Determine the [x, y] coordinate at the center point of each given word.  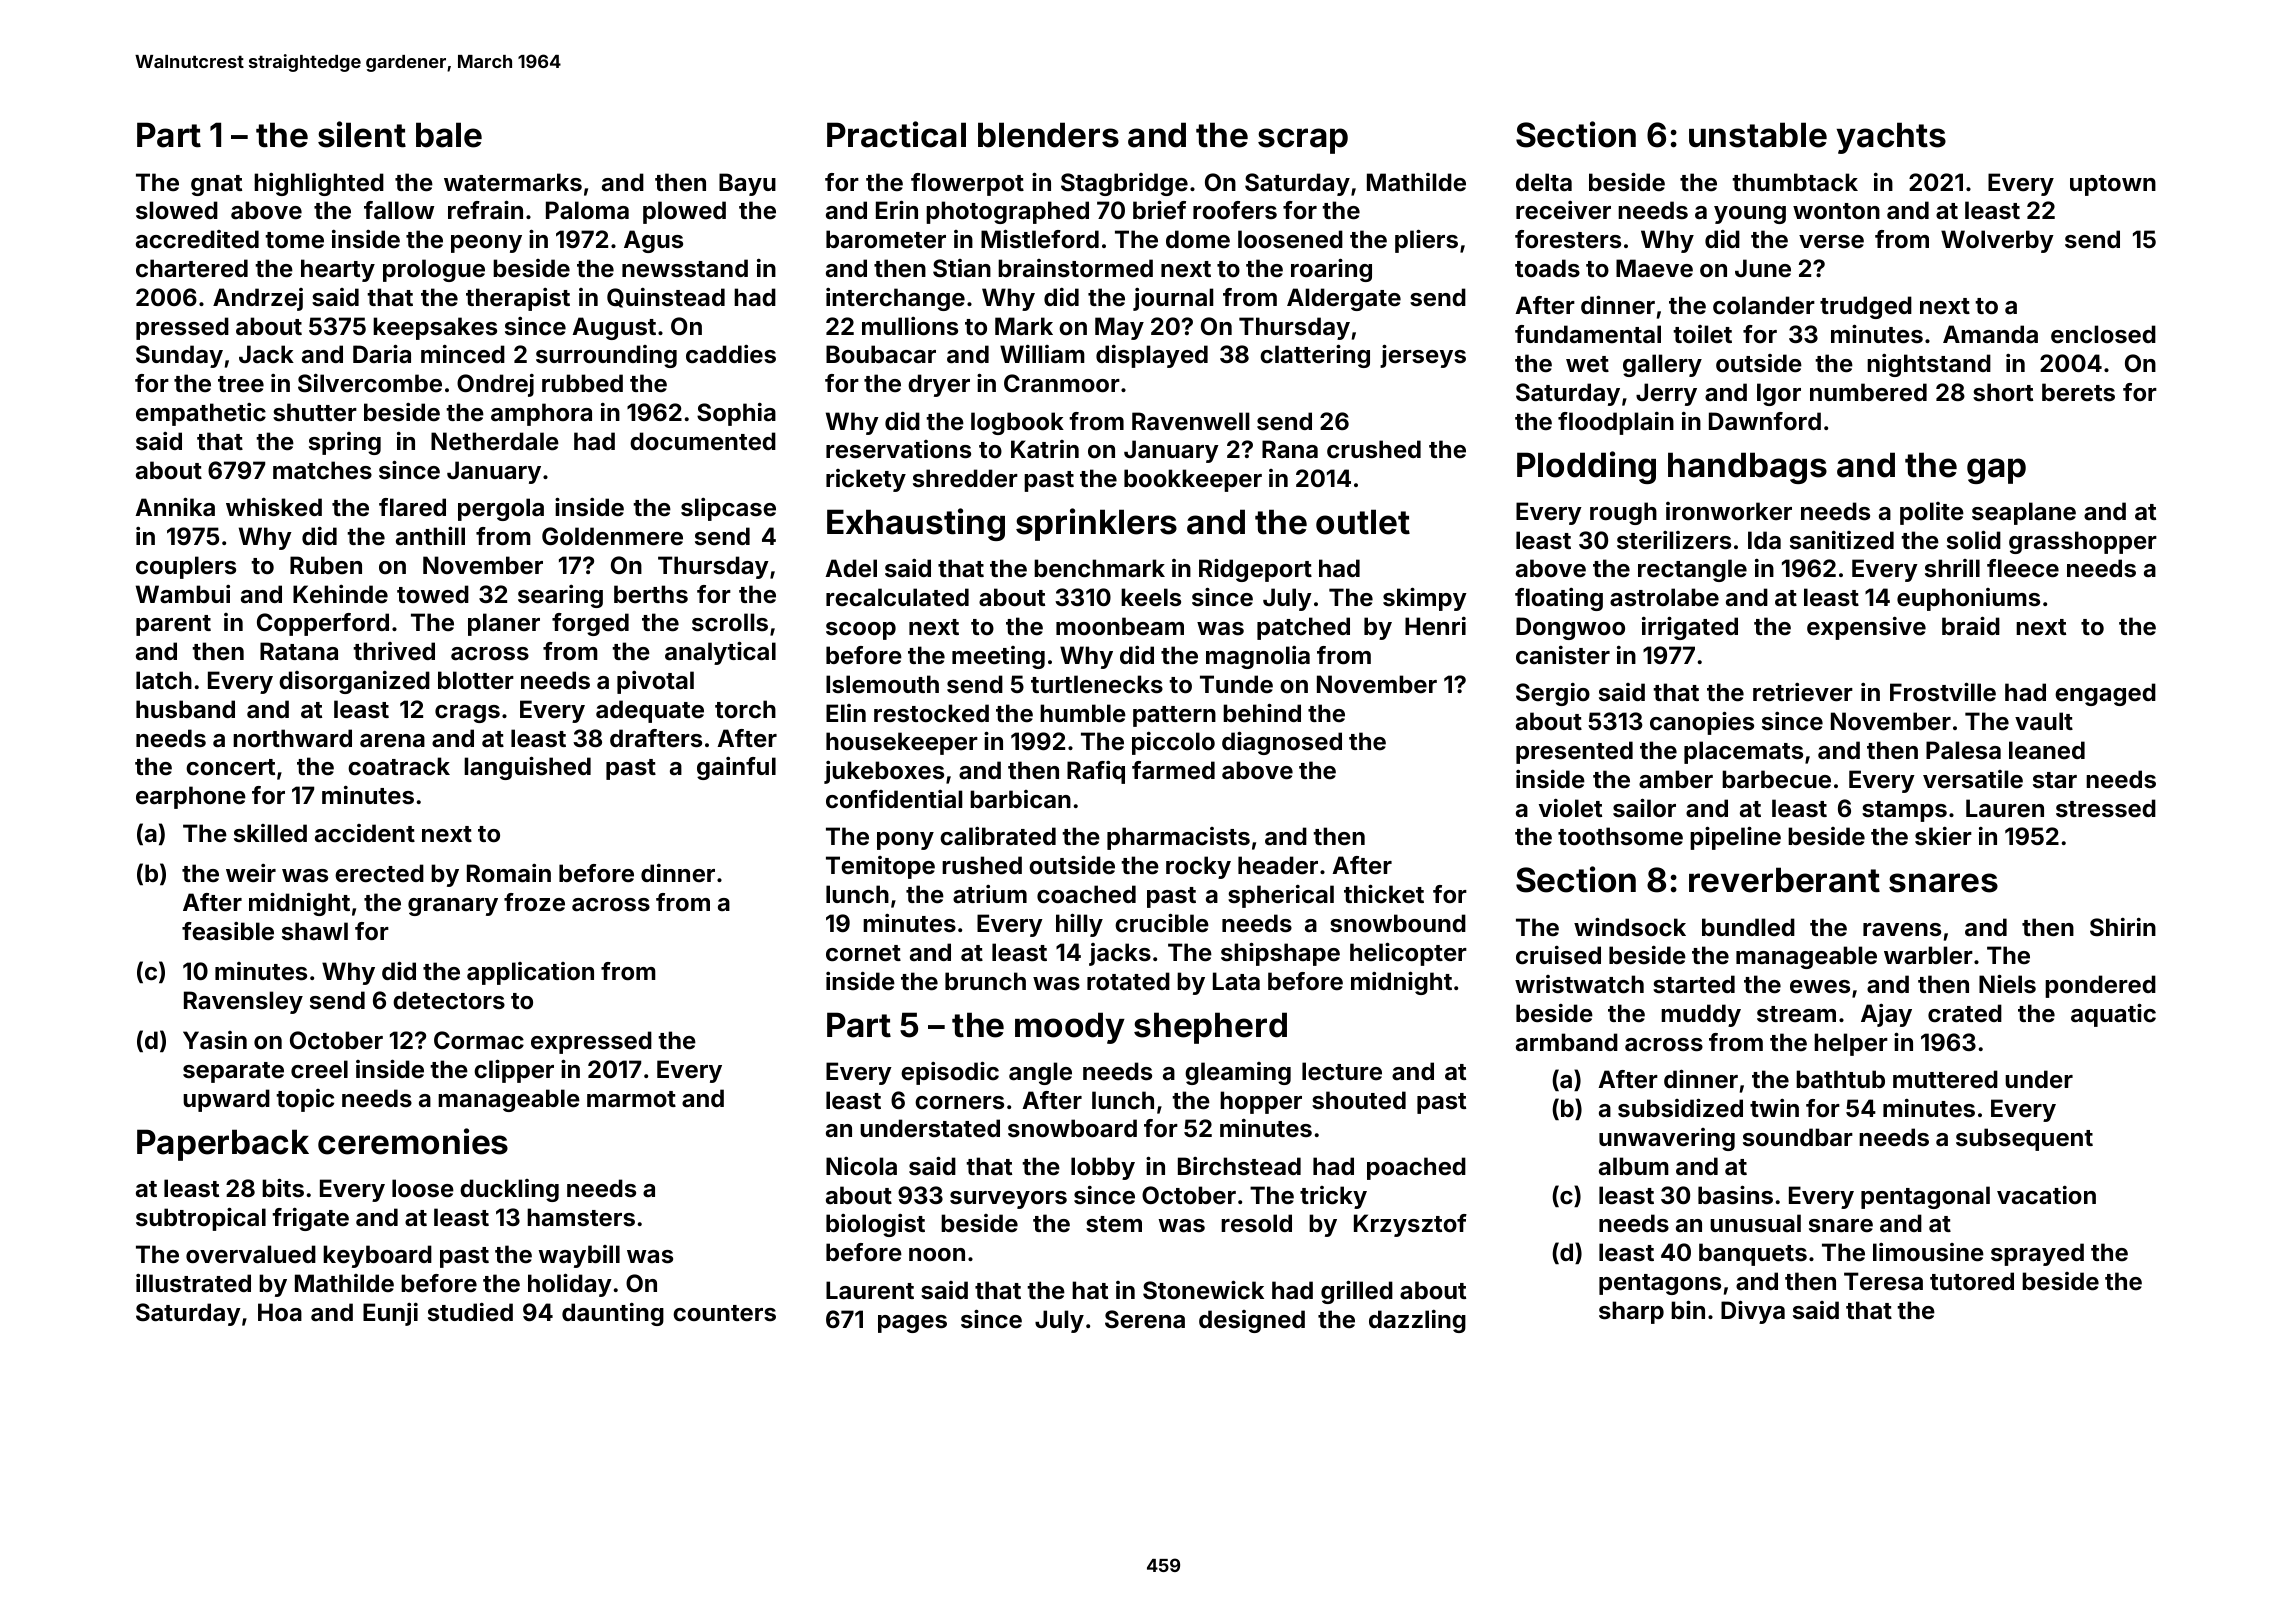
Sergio [1553, 694]
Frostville [1943, 692]
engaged [2105, 694]
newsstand [685, 268]
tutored [1972, 1281]
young [1750, 215]
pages [912, 1324]
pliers [1426, 241]
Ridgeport [1255, 570]
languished [527, 768]
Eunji [390, 1314]
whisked [274, 507]
